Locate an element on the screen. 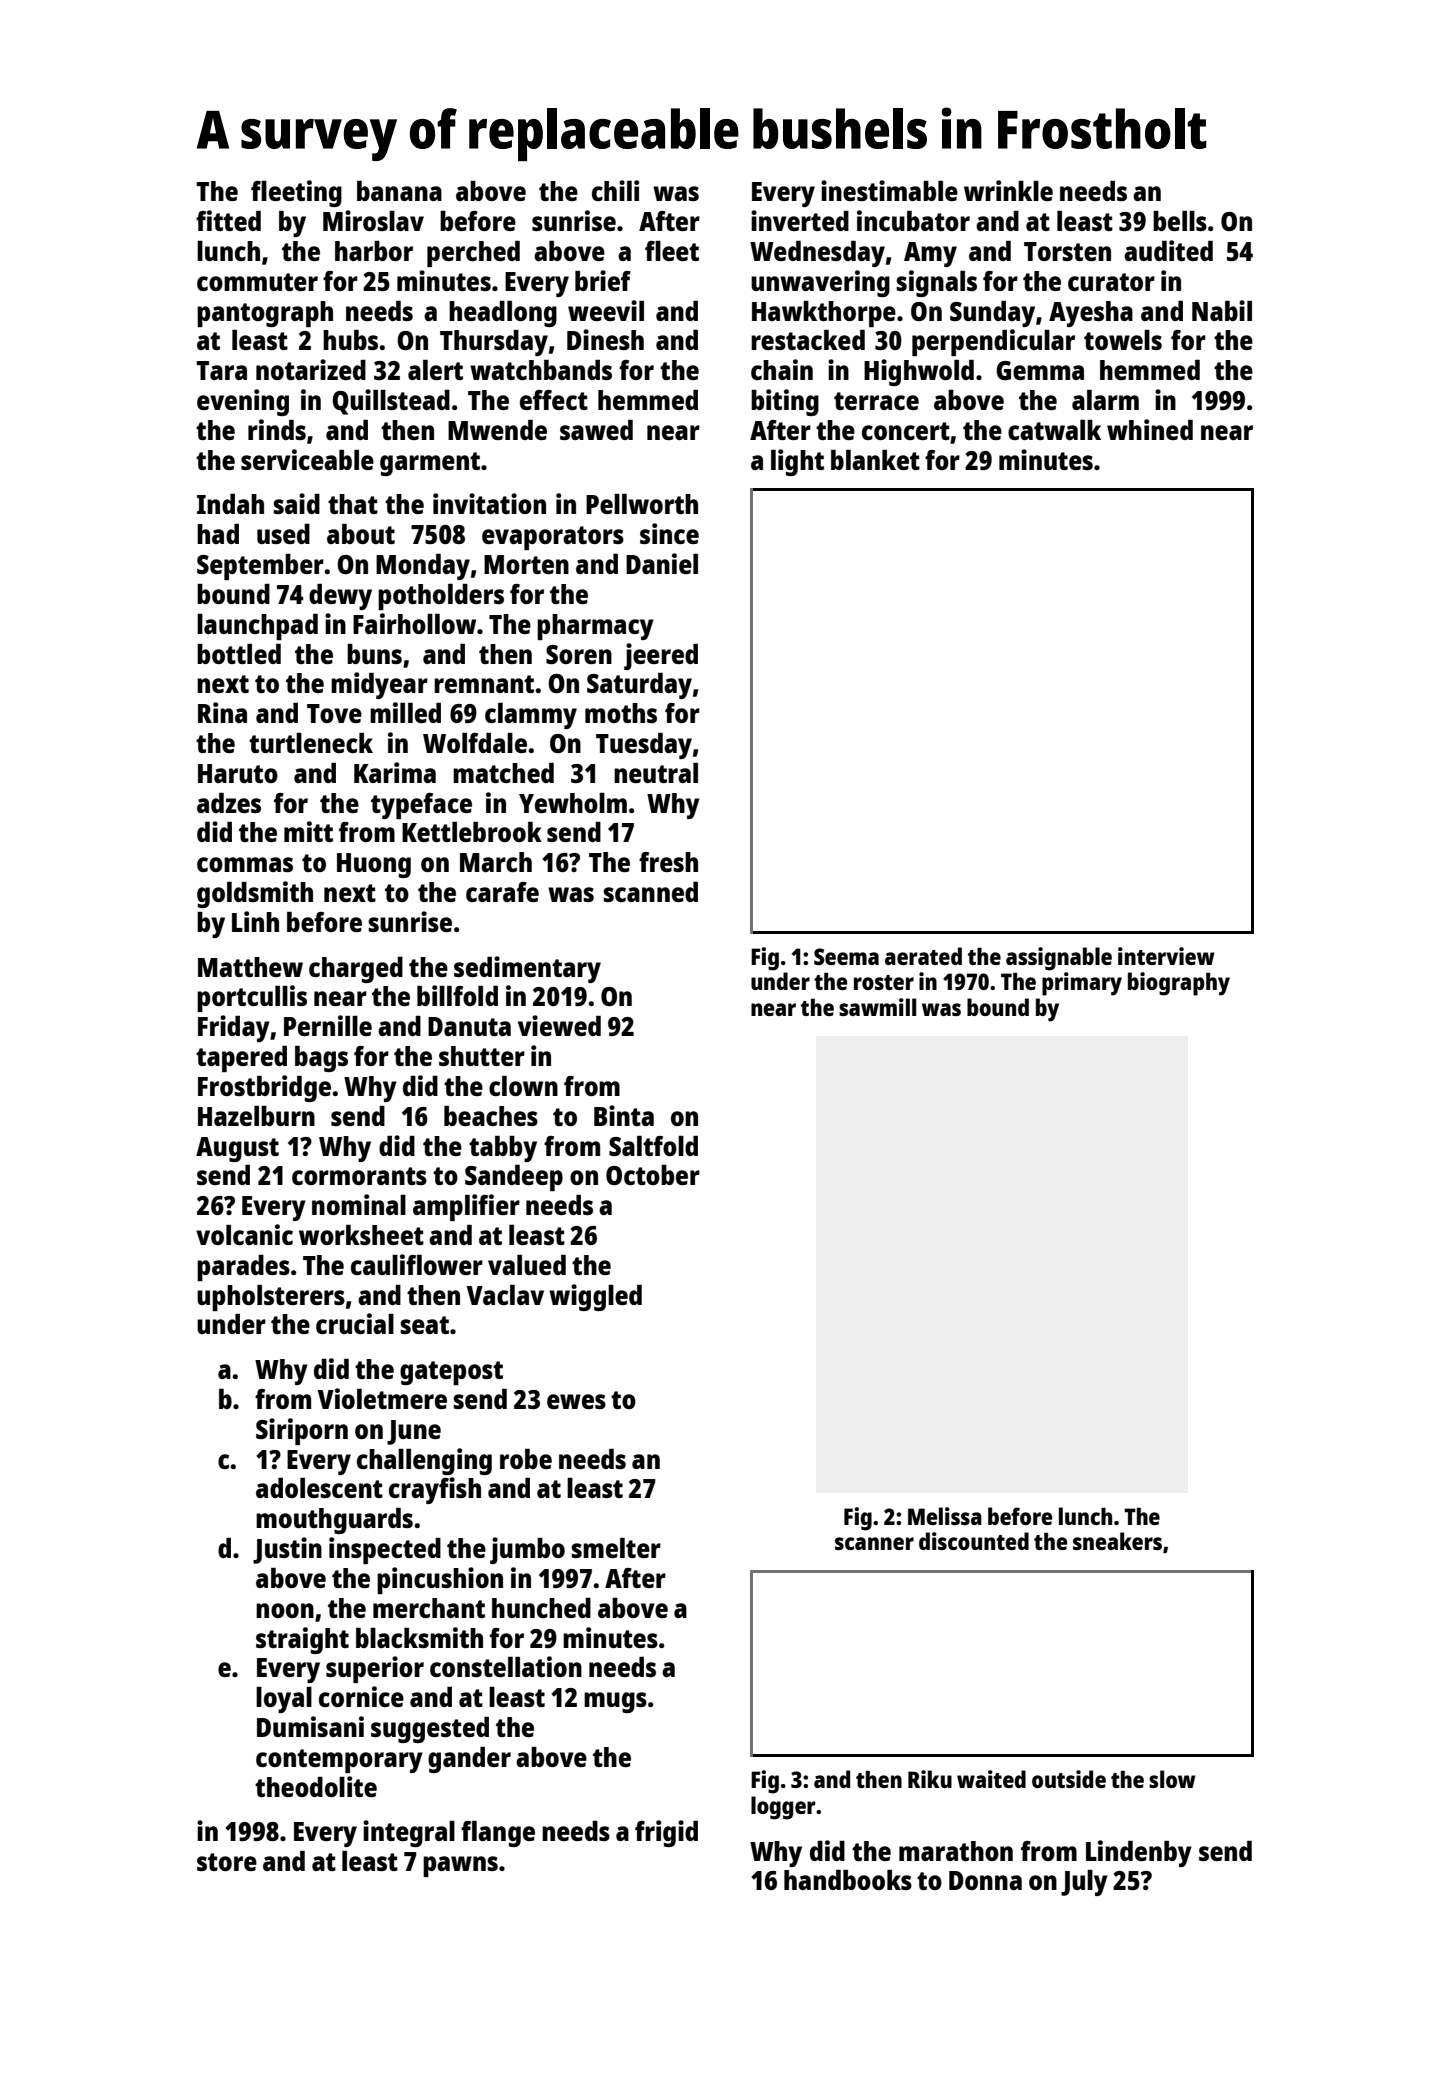 This screenshot has height=2100, width=1450. brief is located at coordinates (603, 280).
